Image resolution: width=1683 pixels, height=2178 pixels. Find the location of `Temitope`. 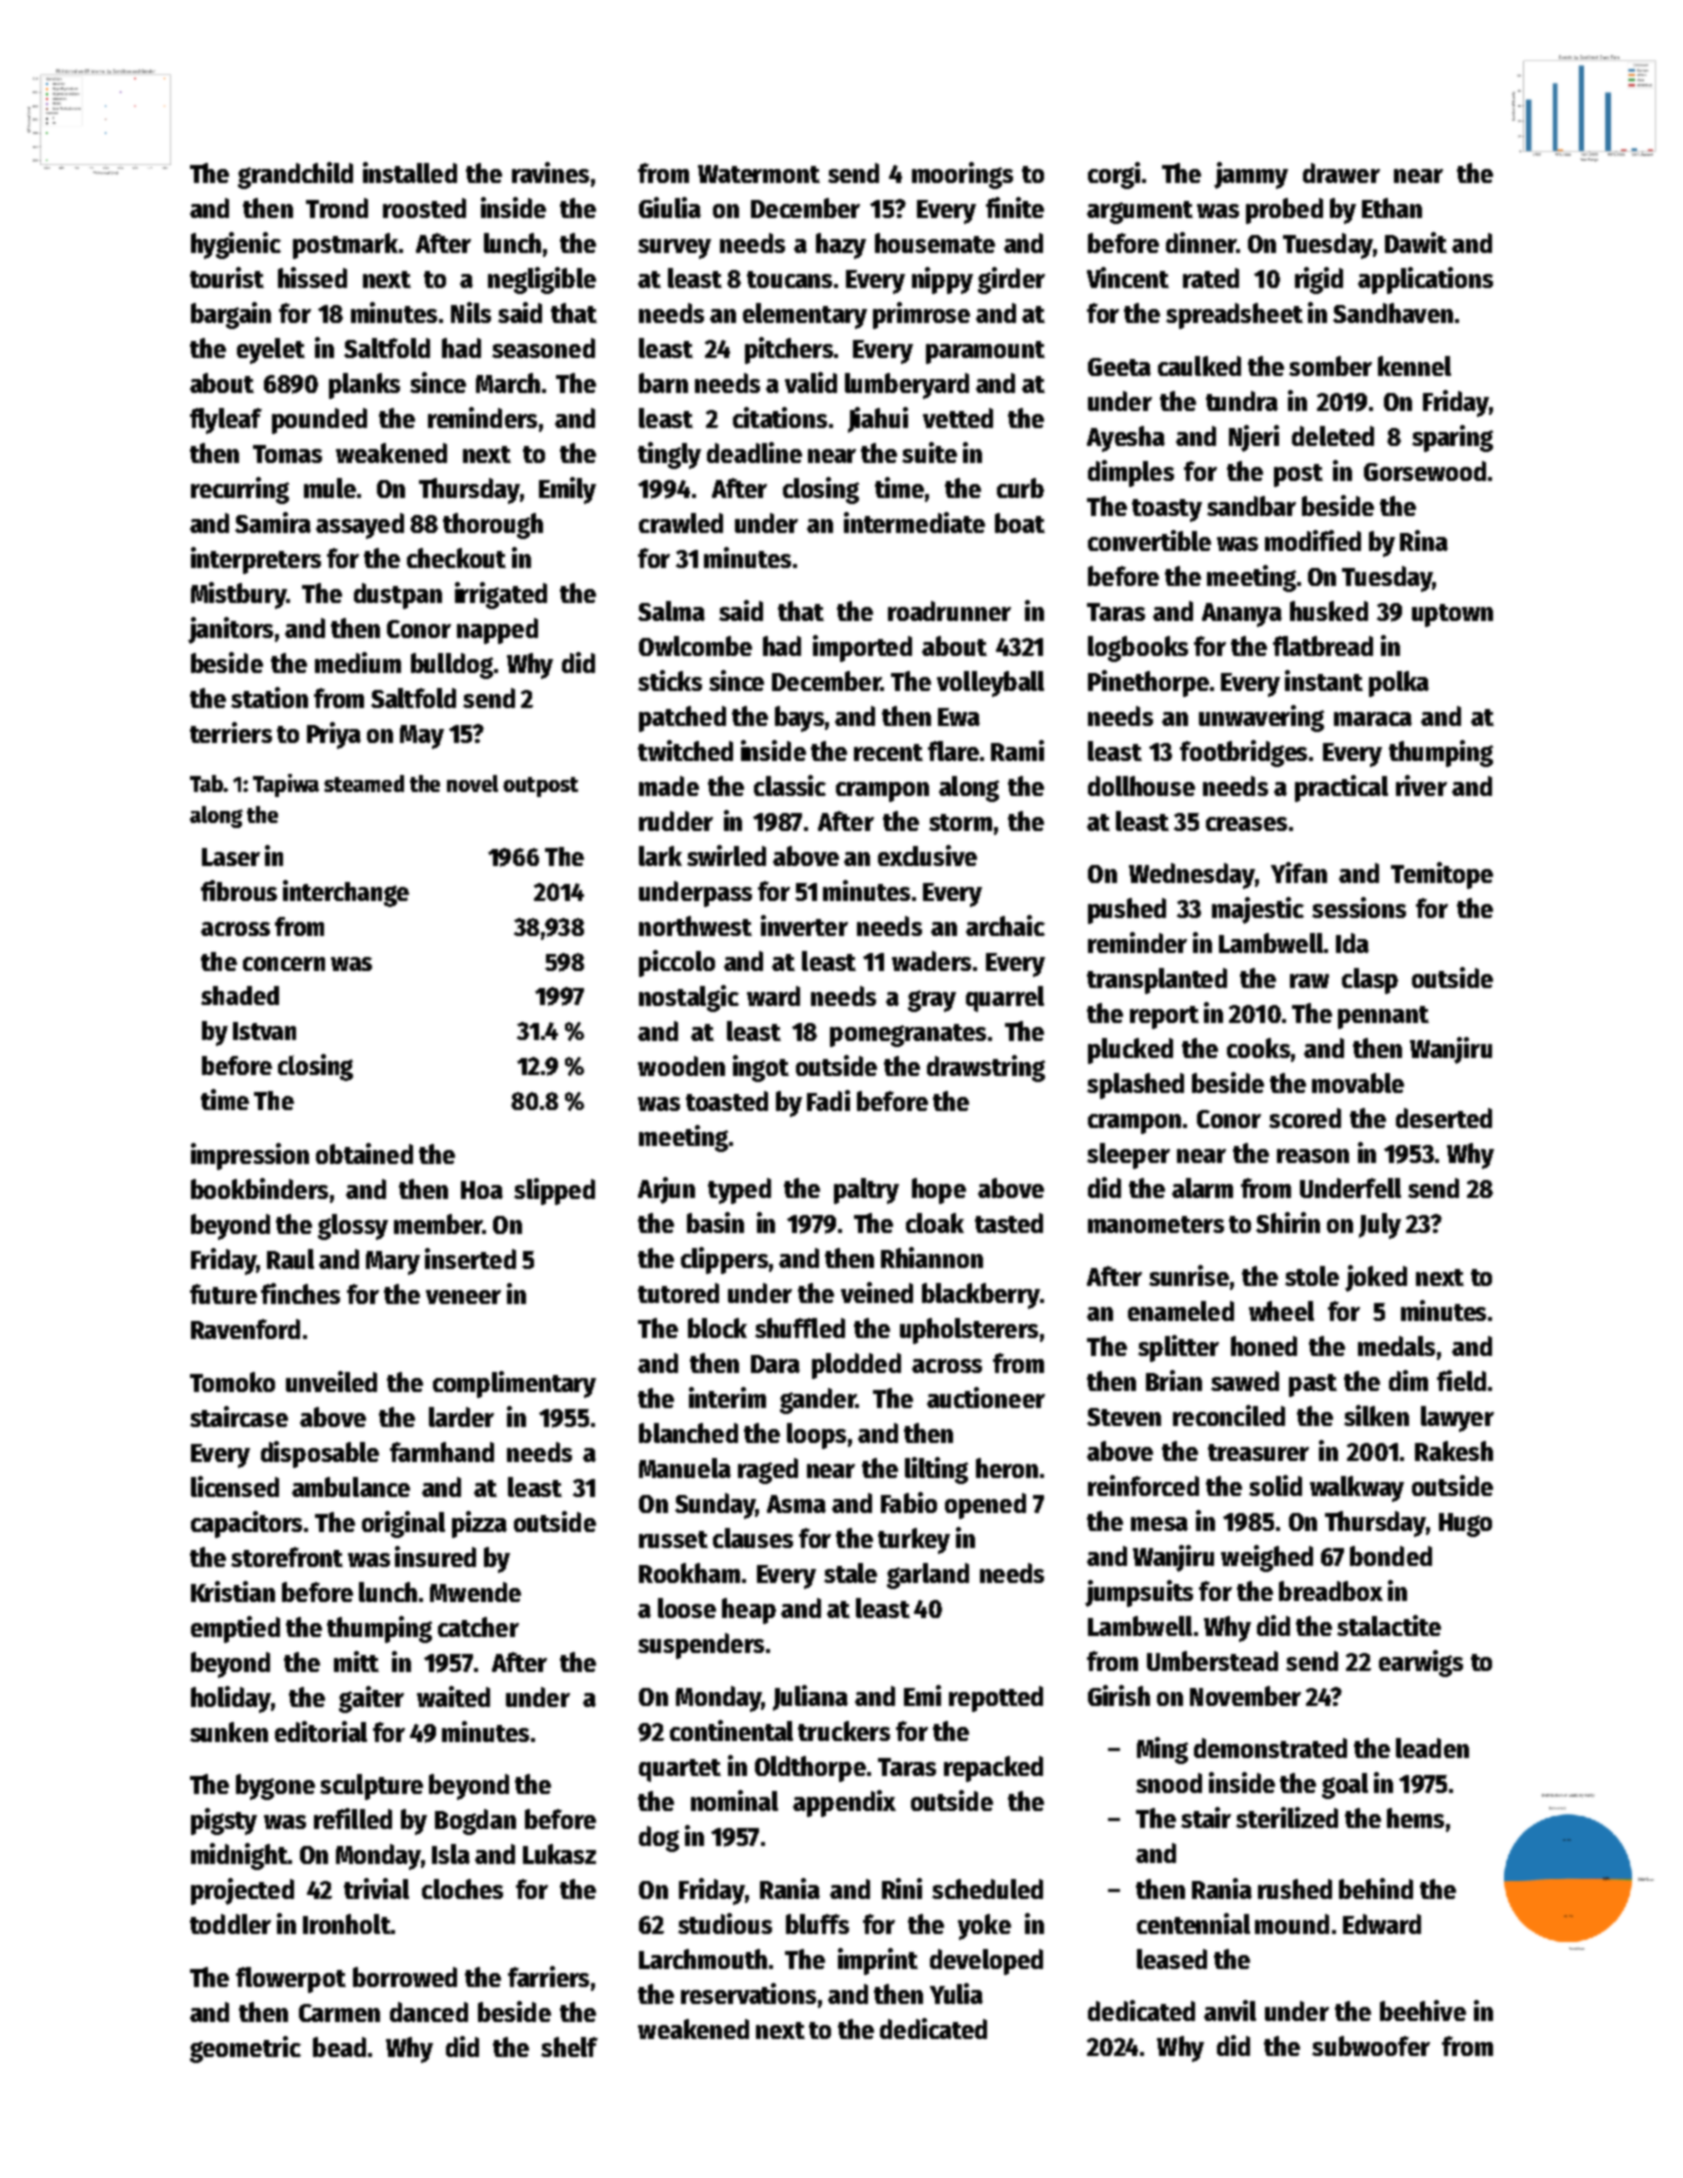

Temitope is located at coordinates (1442, 875).
